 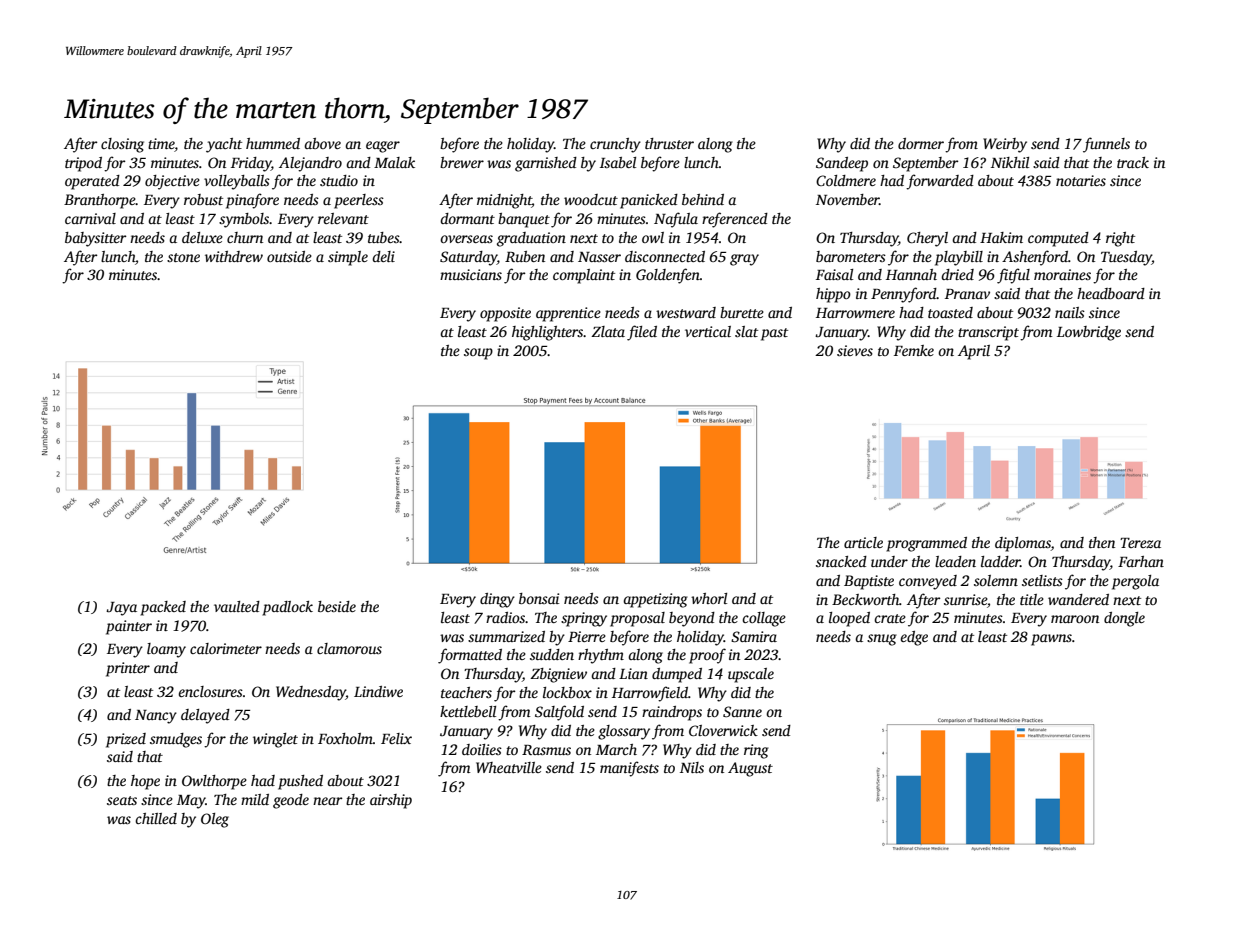 I want to click on symbols, so click(x=244, y=220).
